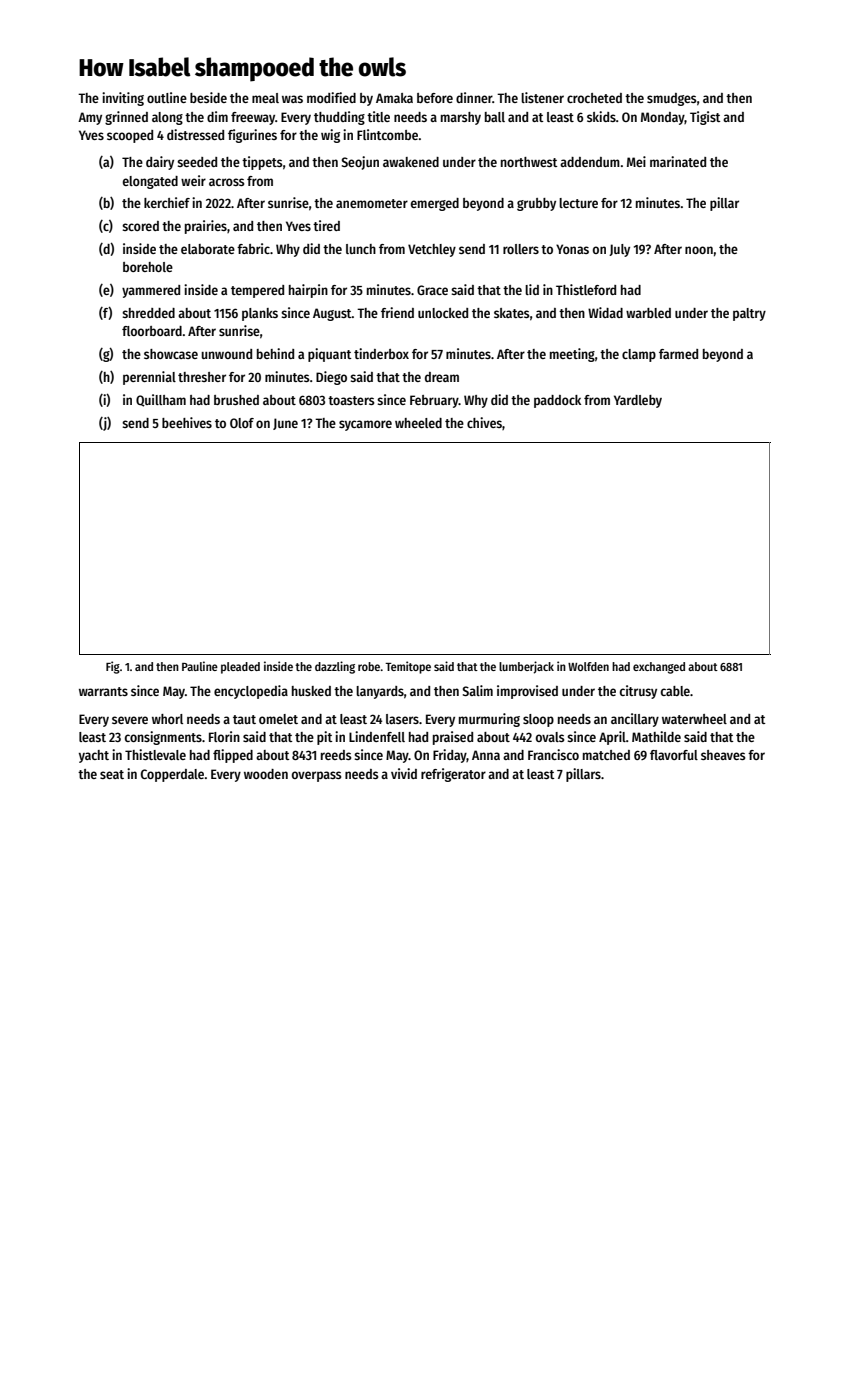 This screenshot has height=1400, width=849. Describe the element at coordinates (659, 668) in the screenshot. I see `exchanged` at that location.
